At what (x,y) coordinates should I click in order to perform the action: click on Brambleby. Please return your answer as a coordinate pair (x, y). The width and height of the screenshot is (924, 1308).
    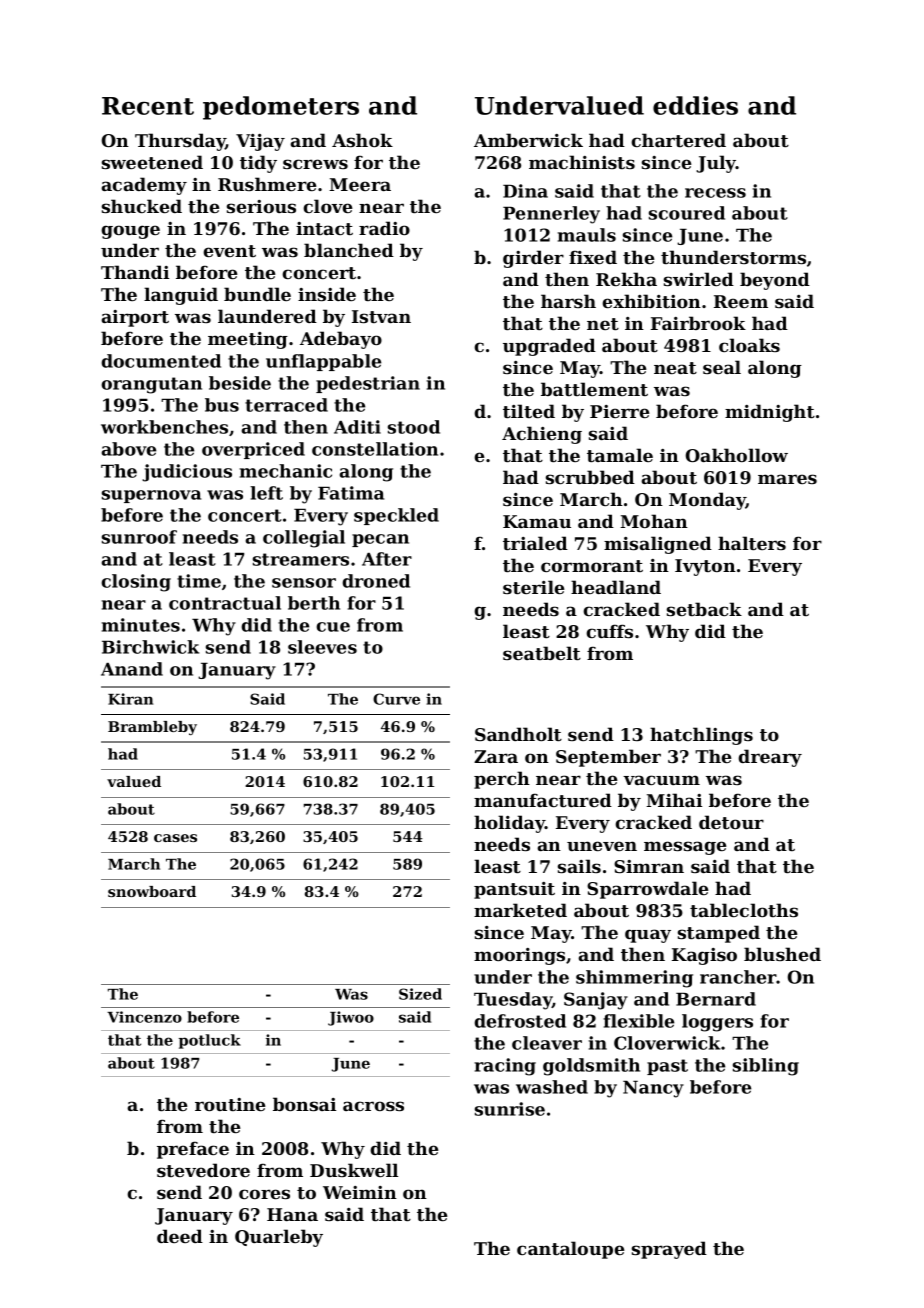
    Looking at the image, I should click on (152, 728).
